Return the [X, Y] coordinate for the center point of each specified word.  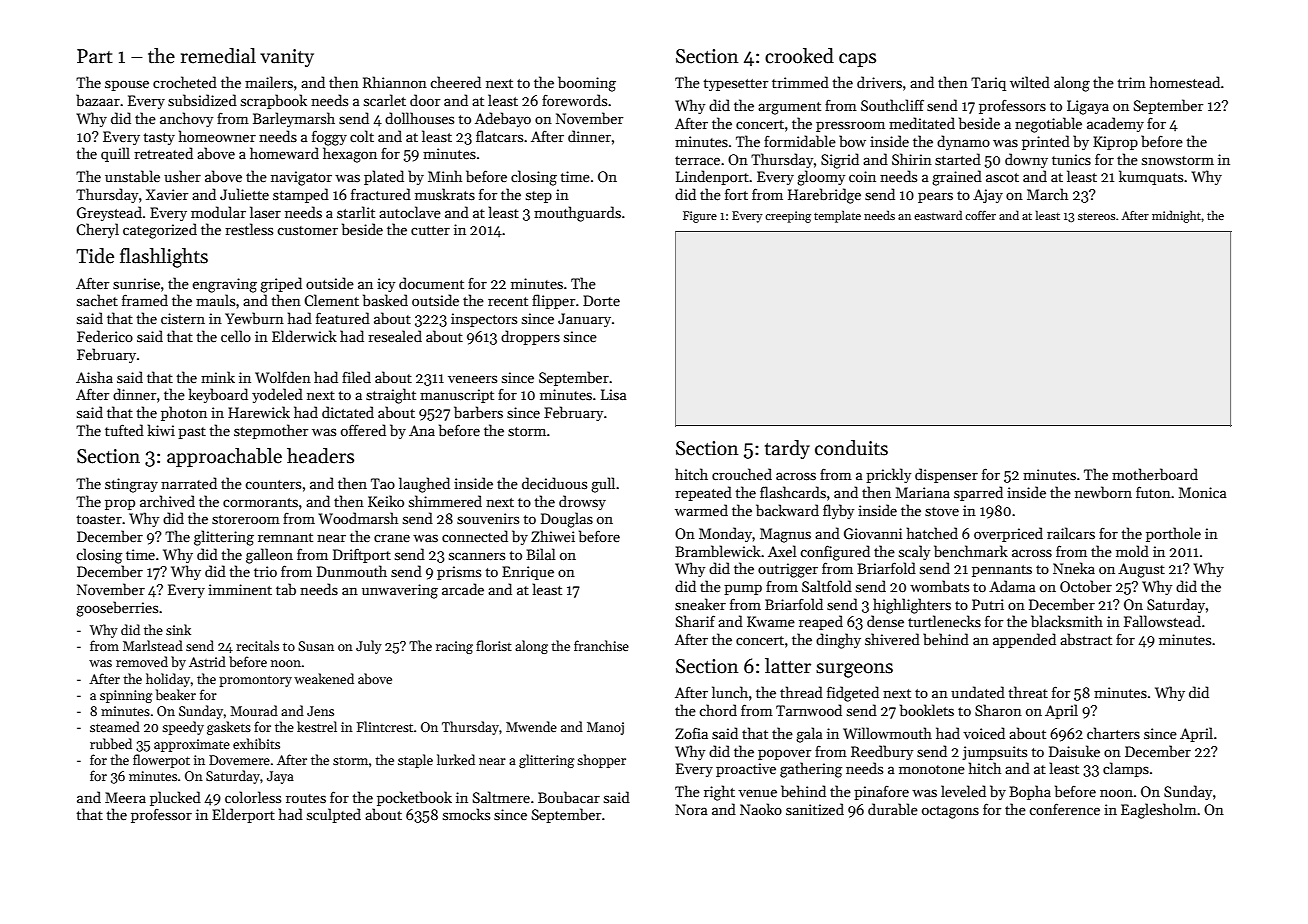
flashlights [164, 258]
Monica [1203, 492]
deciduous [554, 483]
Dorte [601, 300]
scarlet [385, 100]
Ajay [988, 196]
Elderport [243, 815]
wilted [1030, 82]
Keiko [386, 501]
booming [587, 84]
